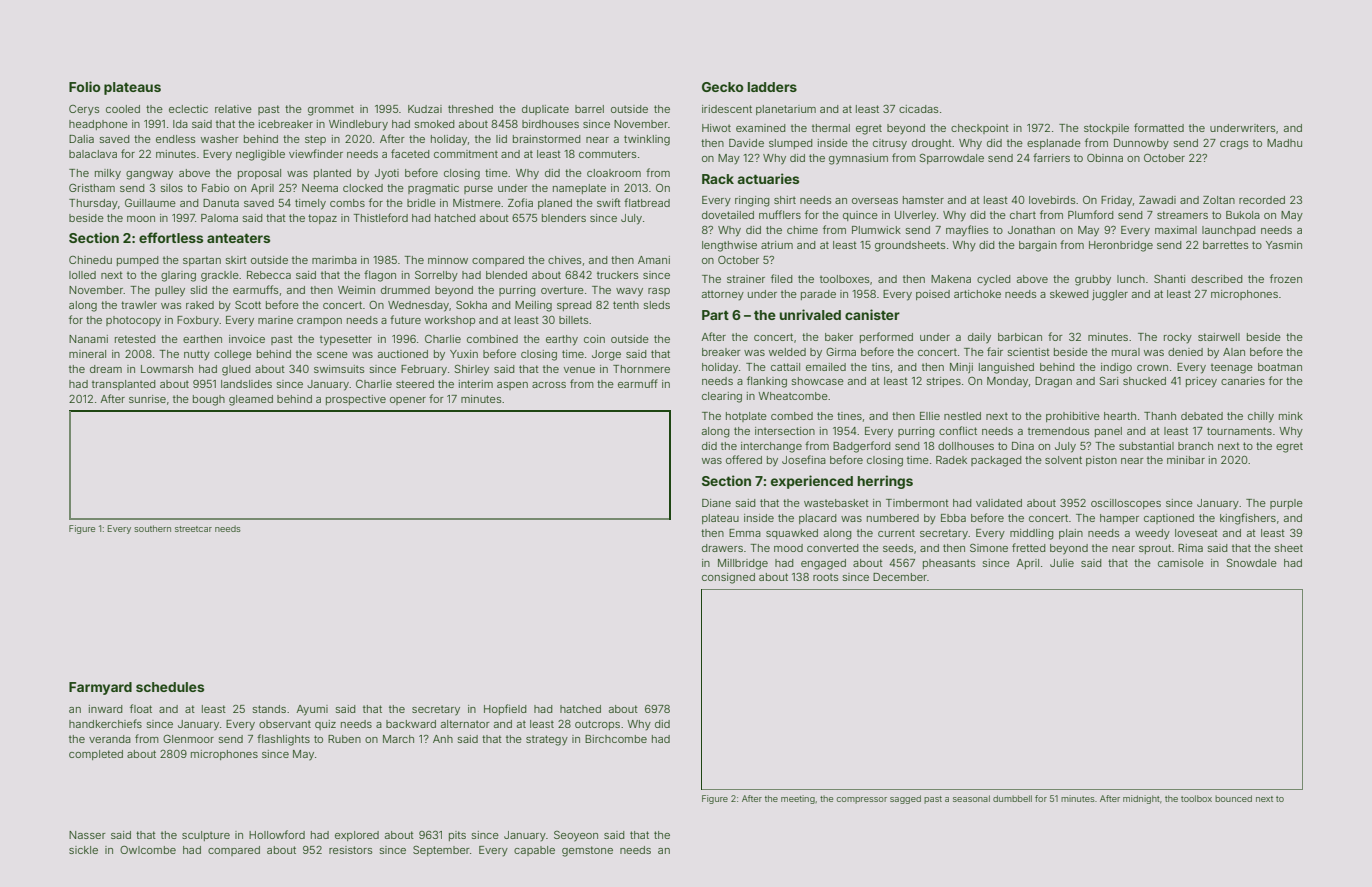 The width and height of the document is (1372, 887). I want to click on Folio, so click(85, 86).
